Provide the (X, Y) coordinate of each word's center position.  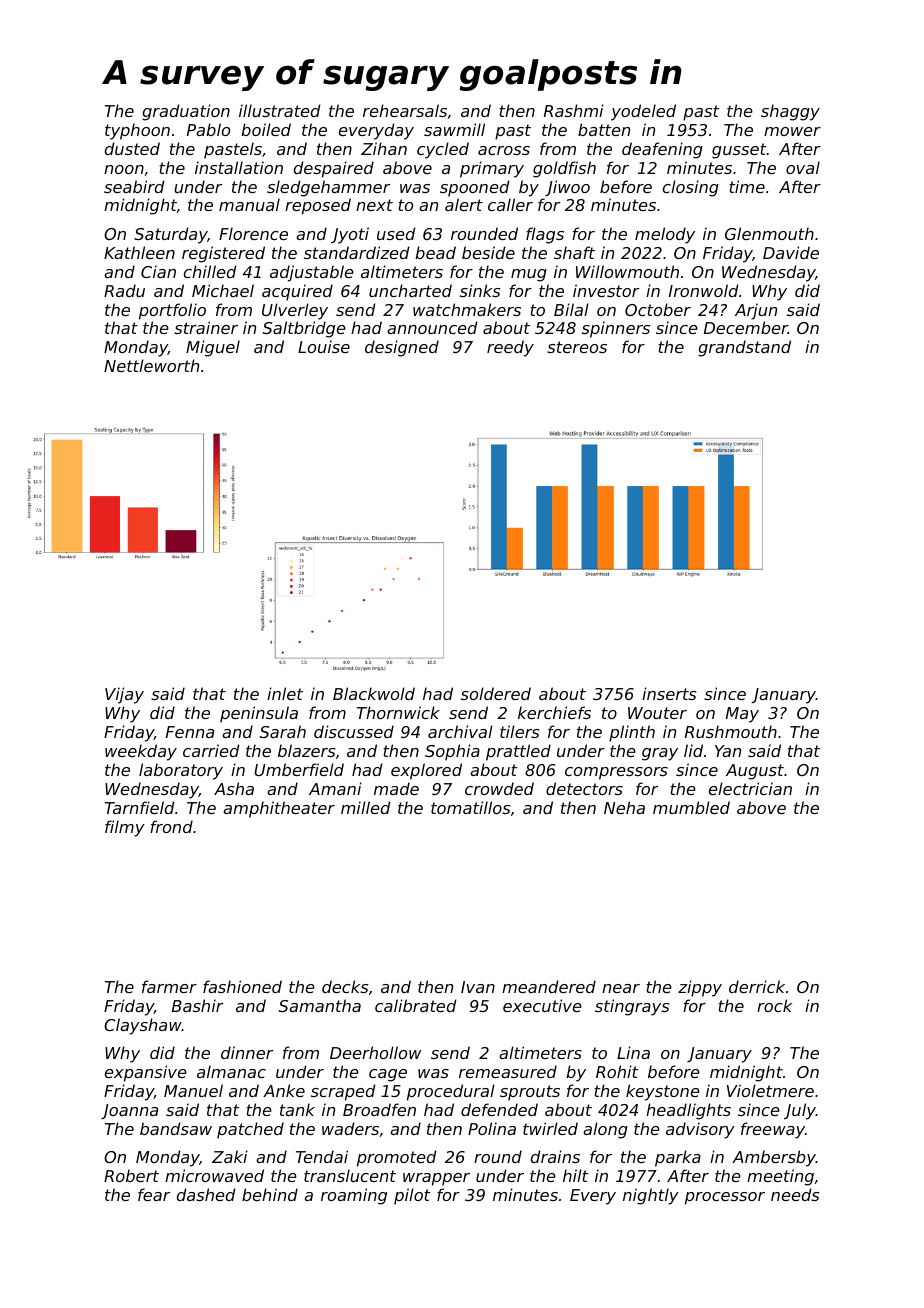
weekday (141, 752)
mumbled (691, 807)
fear (154, 1194)
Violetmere (770, 1090)
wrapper (436, 1179)
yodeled (643, 112)
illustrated (279, 110)
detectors (584, 788)
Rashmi (574, 110)
